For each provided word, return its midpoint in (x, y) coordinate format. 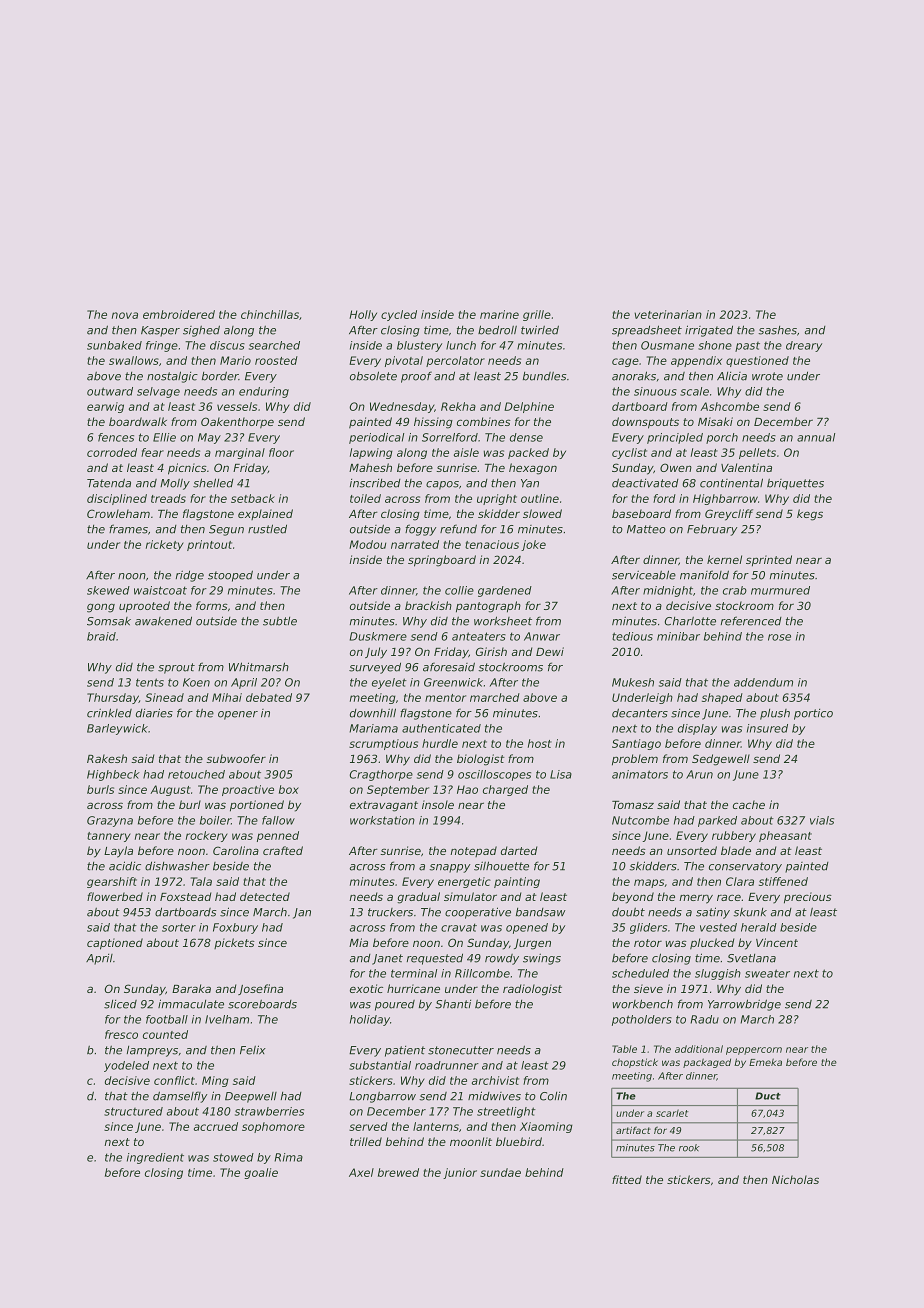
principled (675, 438)
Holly (363, 315)
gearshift (112, 882)
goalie (261, 1173)
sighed (201, 331)
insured (767, 728)
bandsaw (540, 912)
